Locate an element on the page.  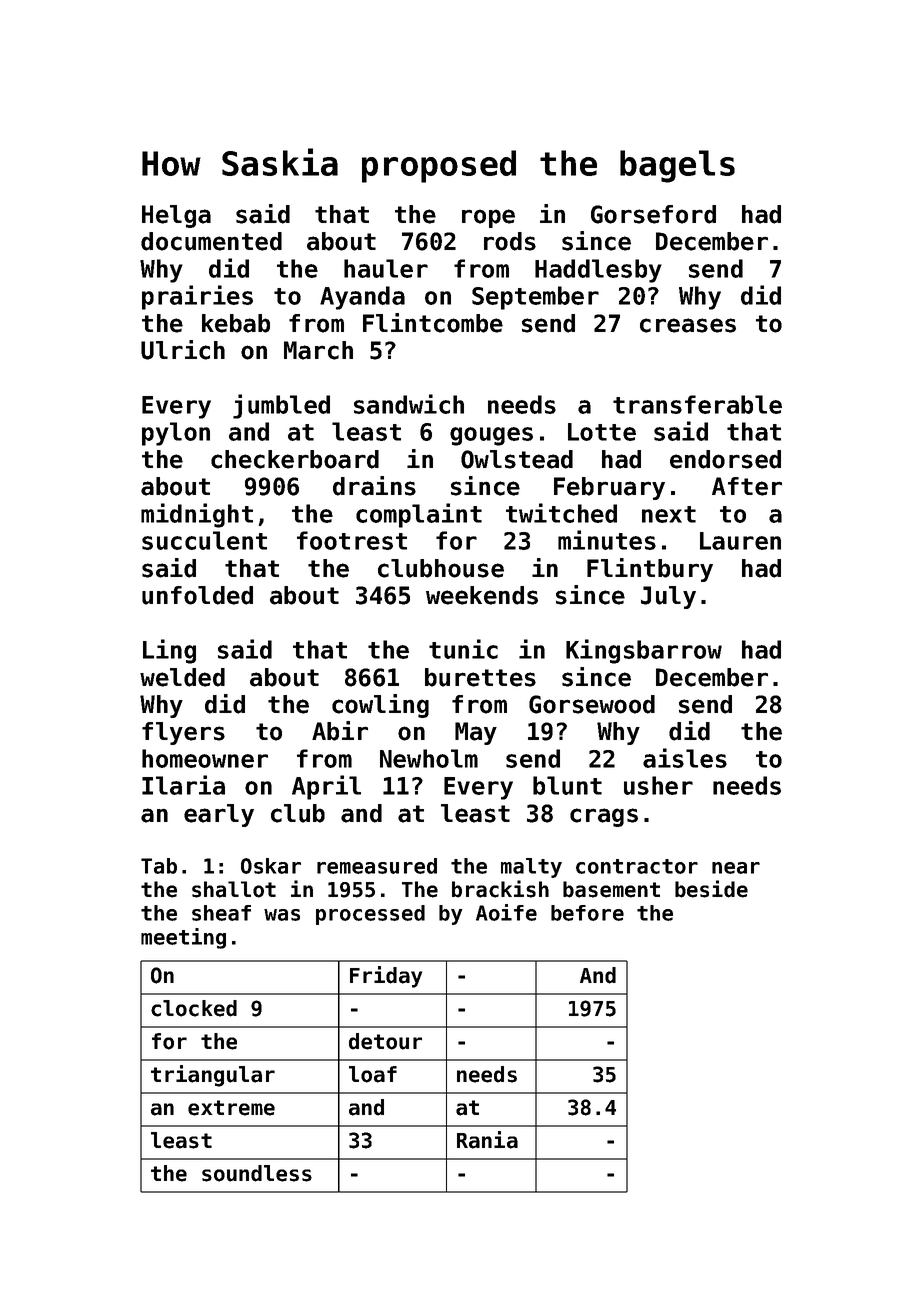
Helga is located at coordinates (176, 216).
